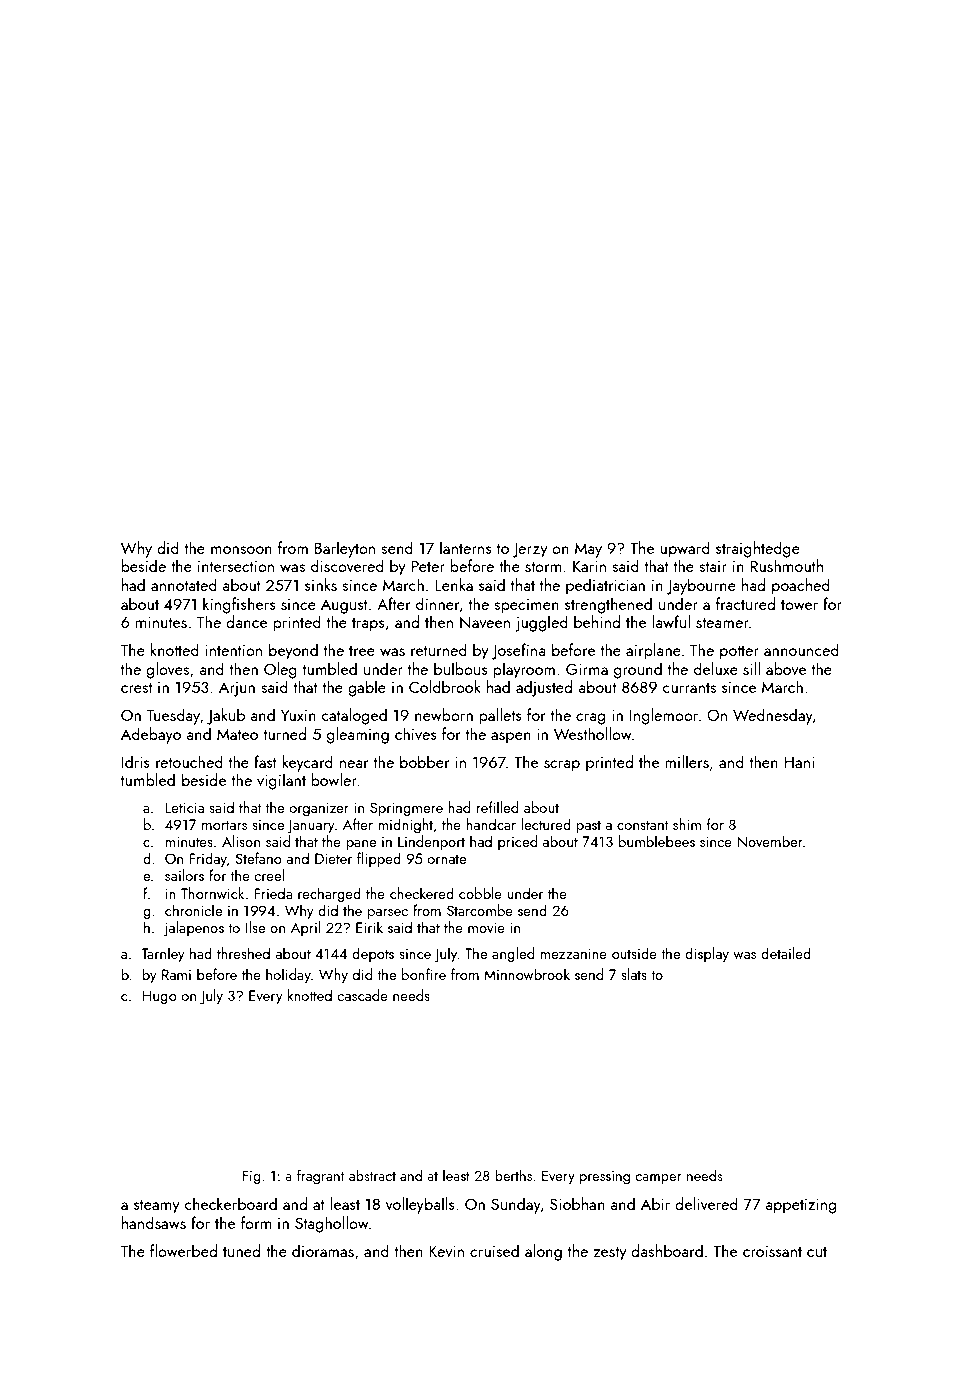  I want to click on kingfishers, so click(239, 605).
